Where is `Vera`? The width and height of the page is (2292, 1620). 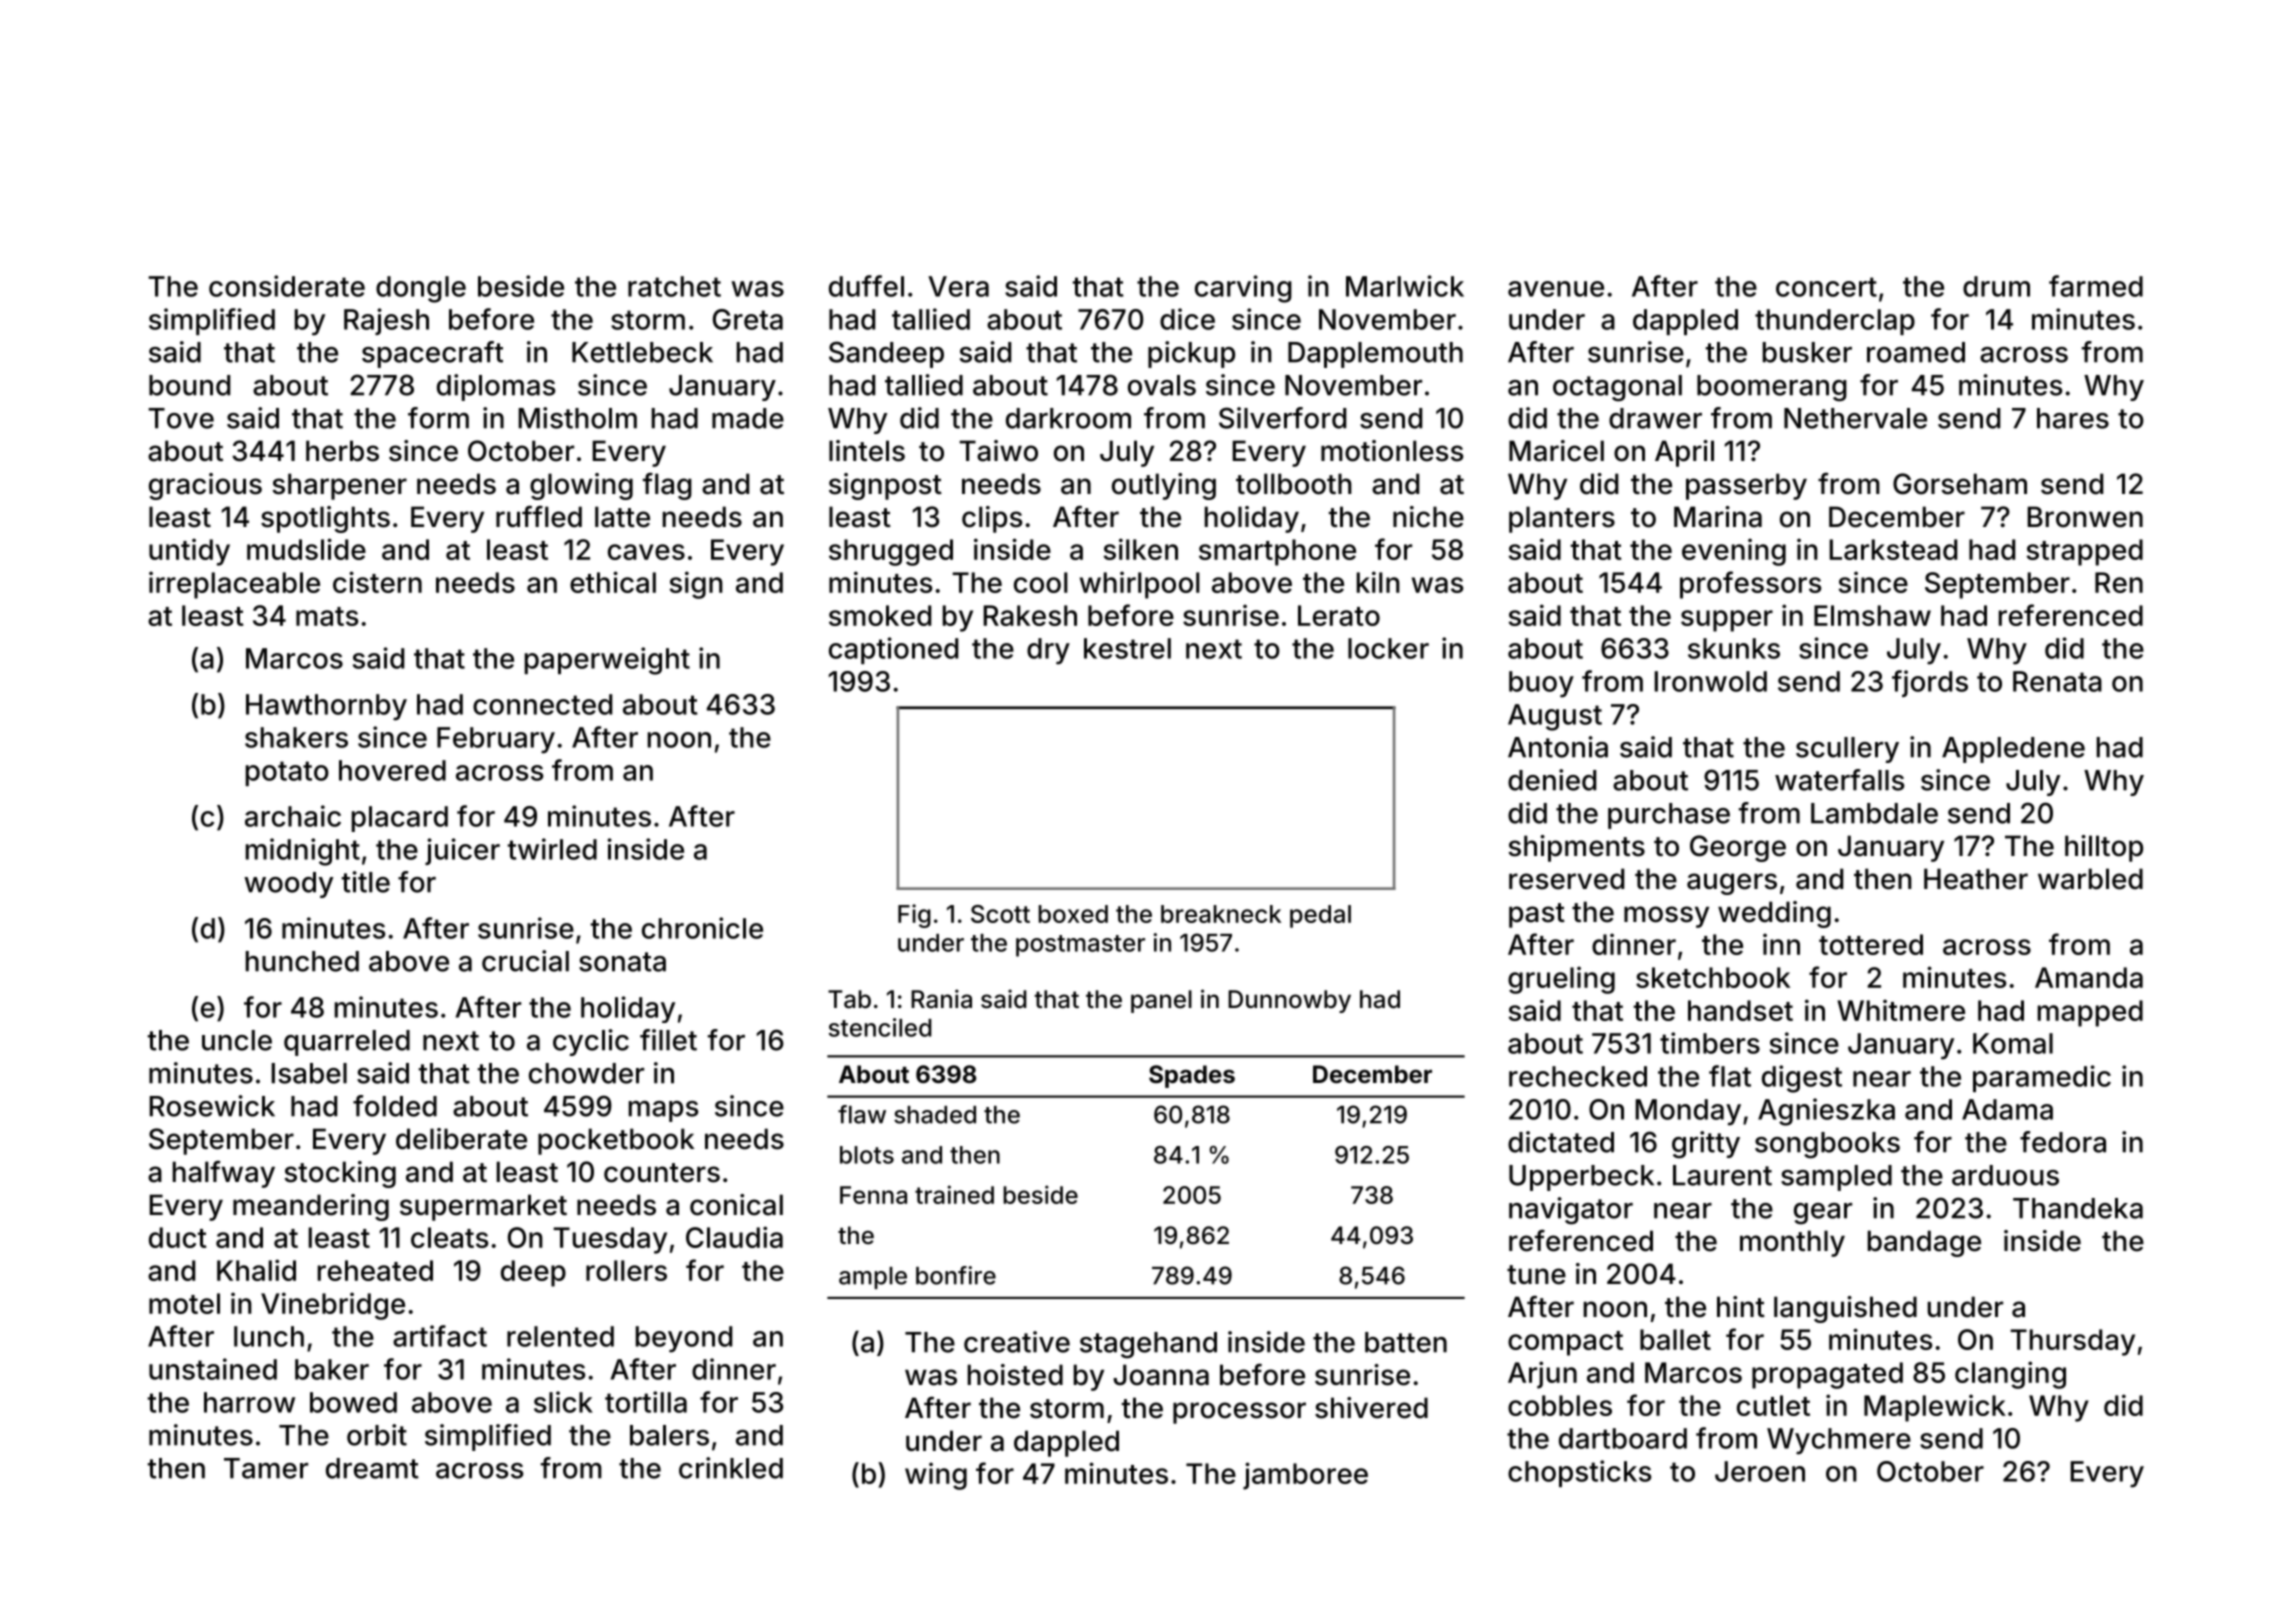 Vera is located at coordinates (958, 286).
